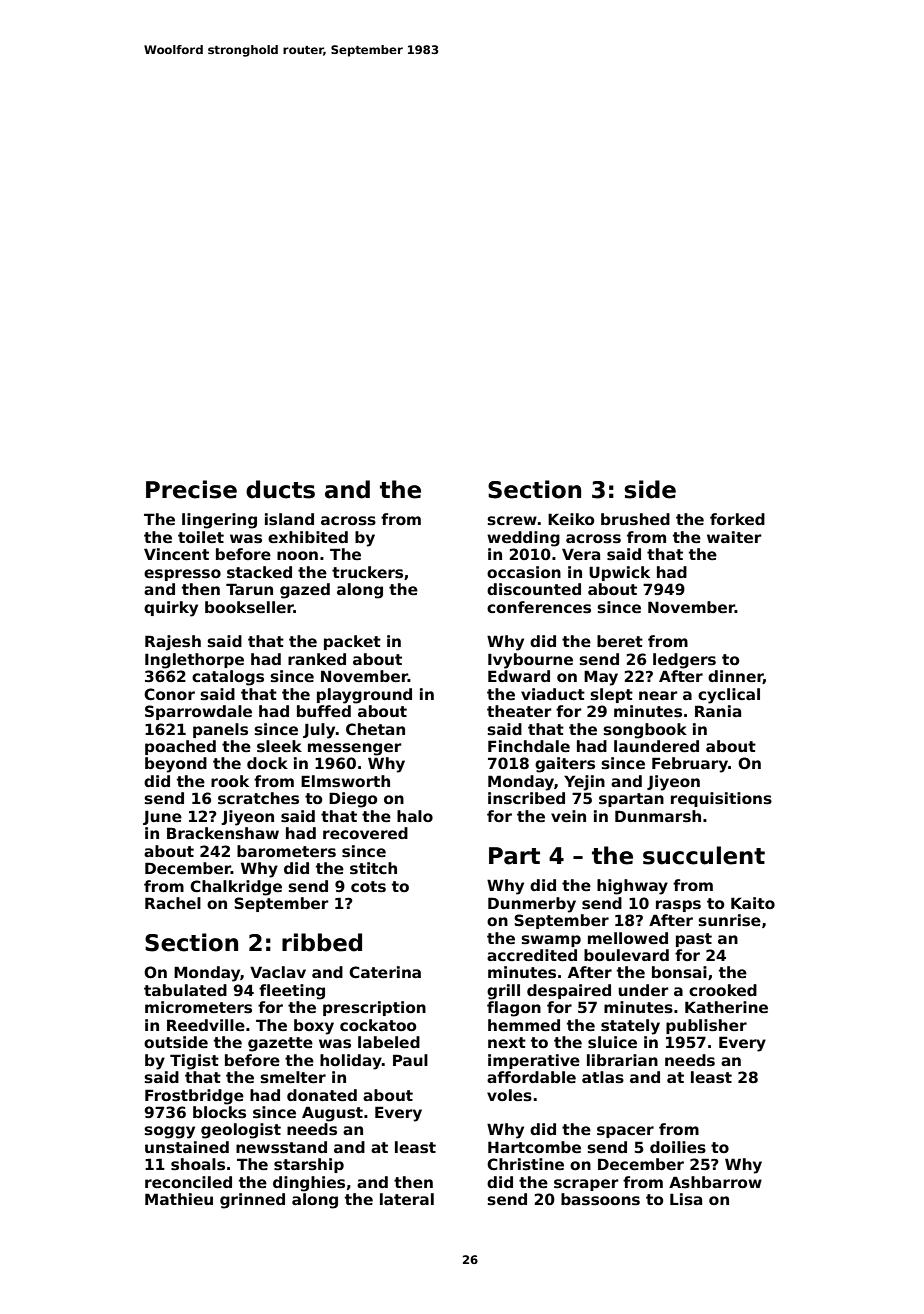 The width and height of the screenshot is (924, 1314). Describe the element at coordinates (734, 537) in the screenshot. I see `waiter` at that location.
